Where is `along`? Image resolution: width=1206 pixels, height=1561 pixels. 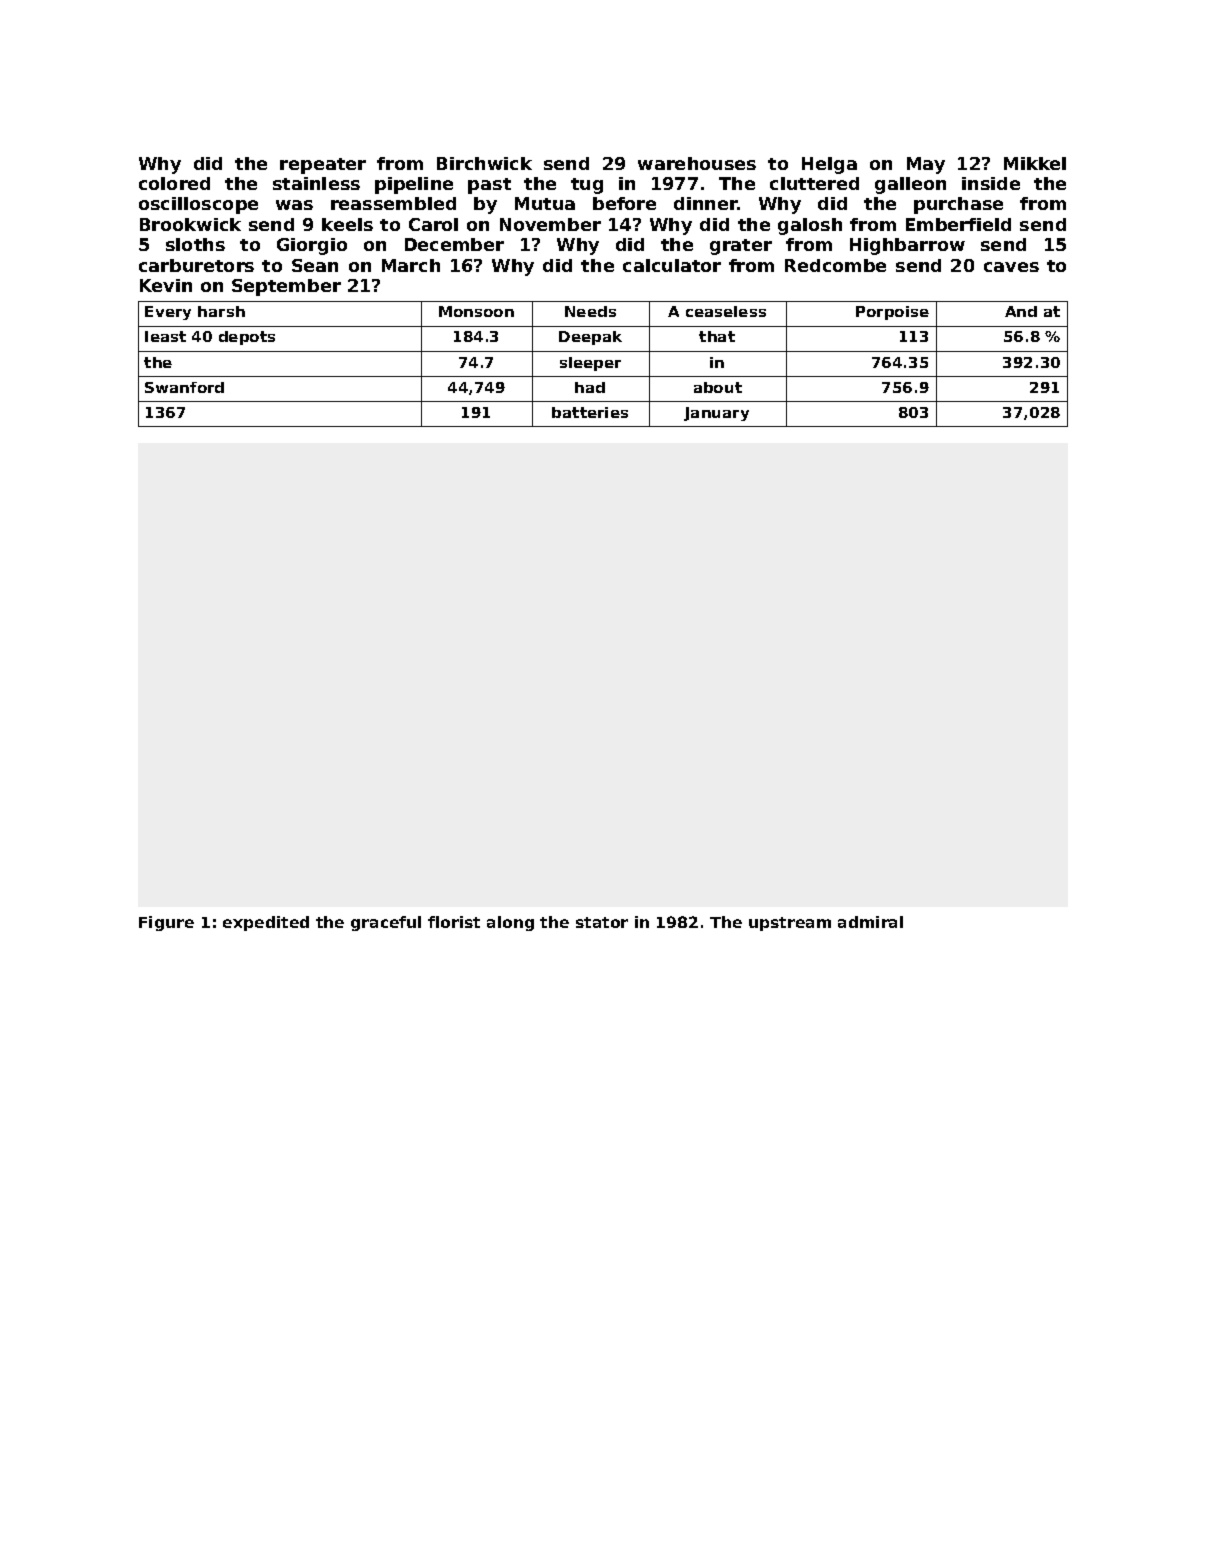 along is located at coordinates (510, 923).
